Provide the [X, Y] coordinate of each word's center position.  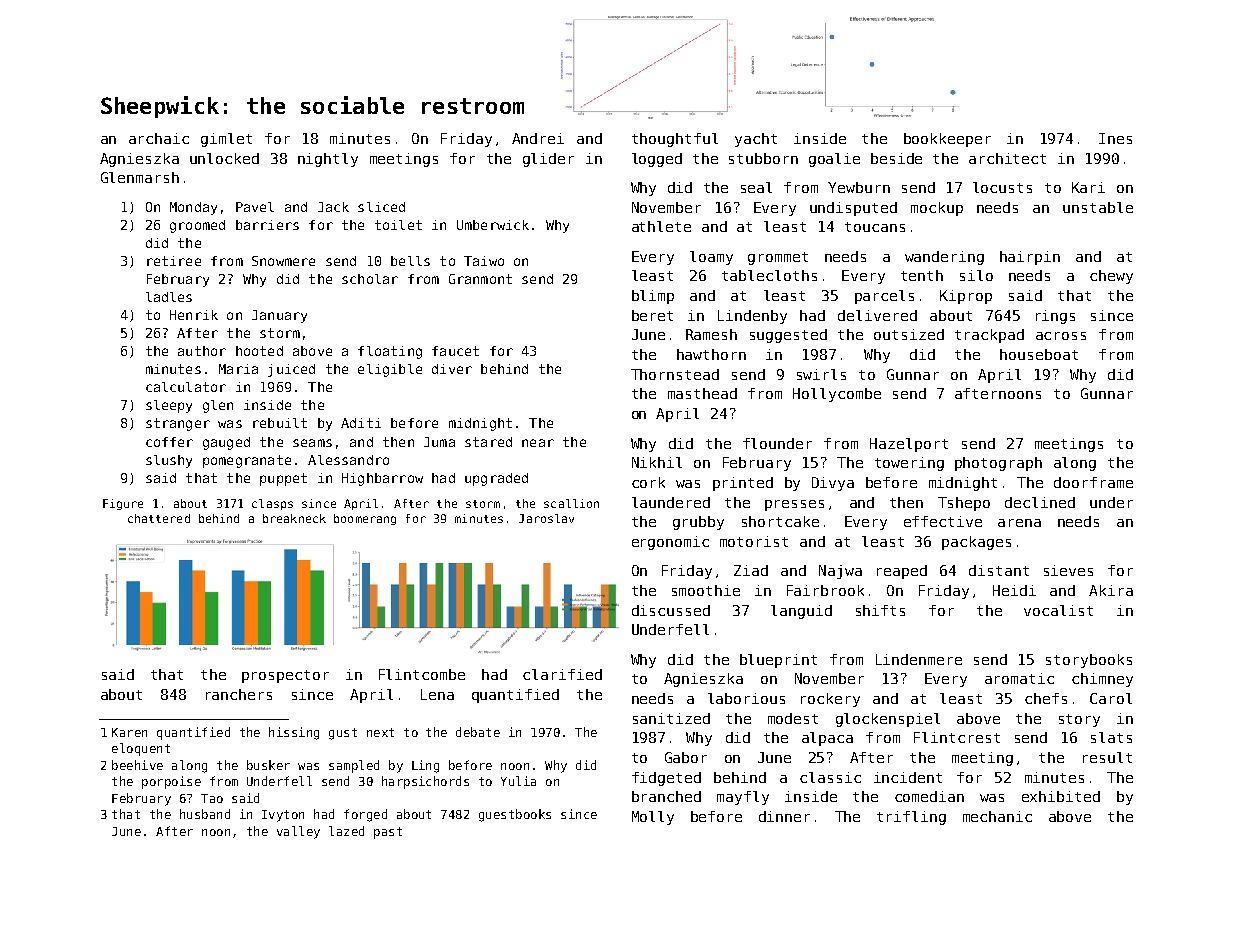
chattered [159, 518]
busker [268, 765]
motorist [754, 541]
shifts [880, 610]
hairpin [1030, 258]
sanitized [671, 718]
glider [548, 160]
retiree [174, 261]
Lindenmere [919, 659]
